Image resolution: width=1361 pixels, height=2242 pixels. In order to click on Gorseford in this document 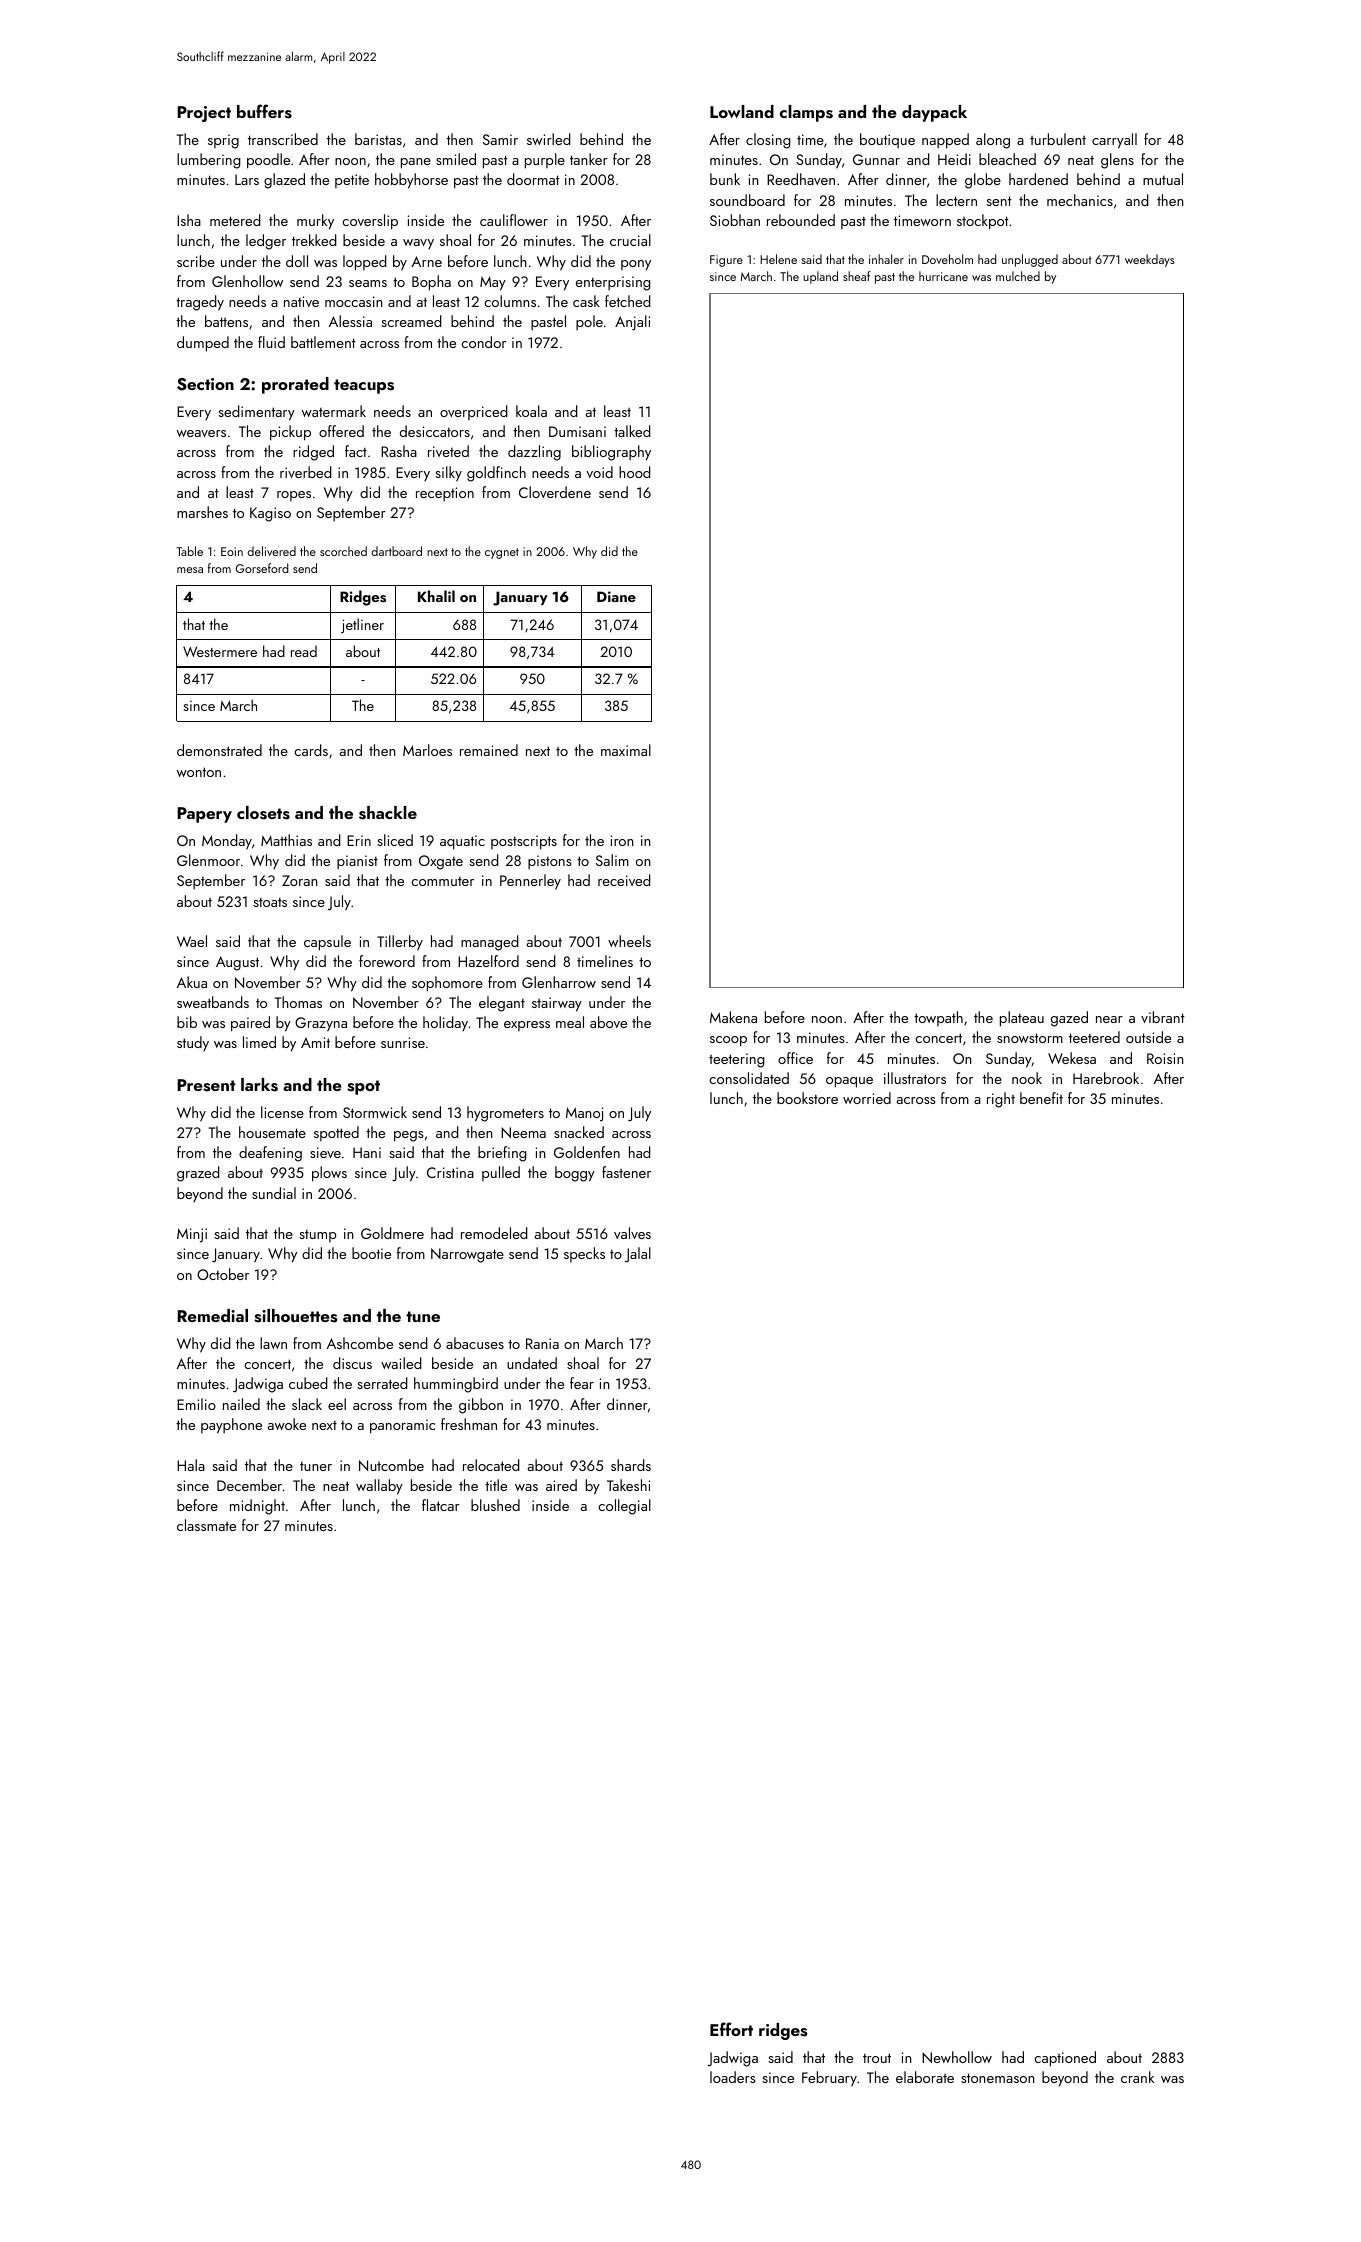, I will do `click(262, 568)`.
